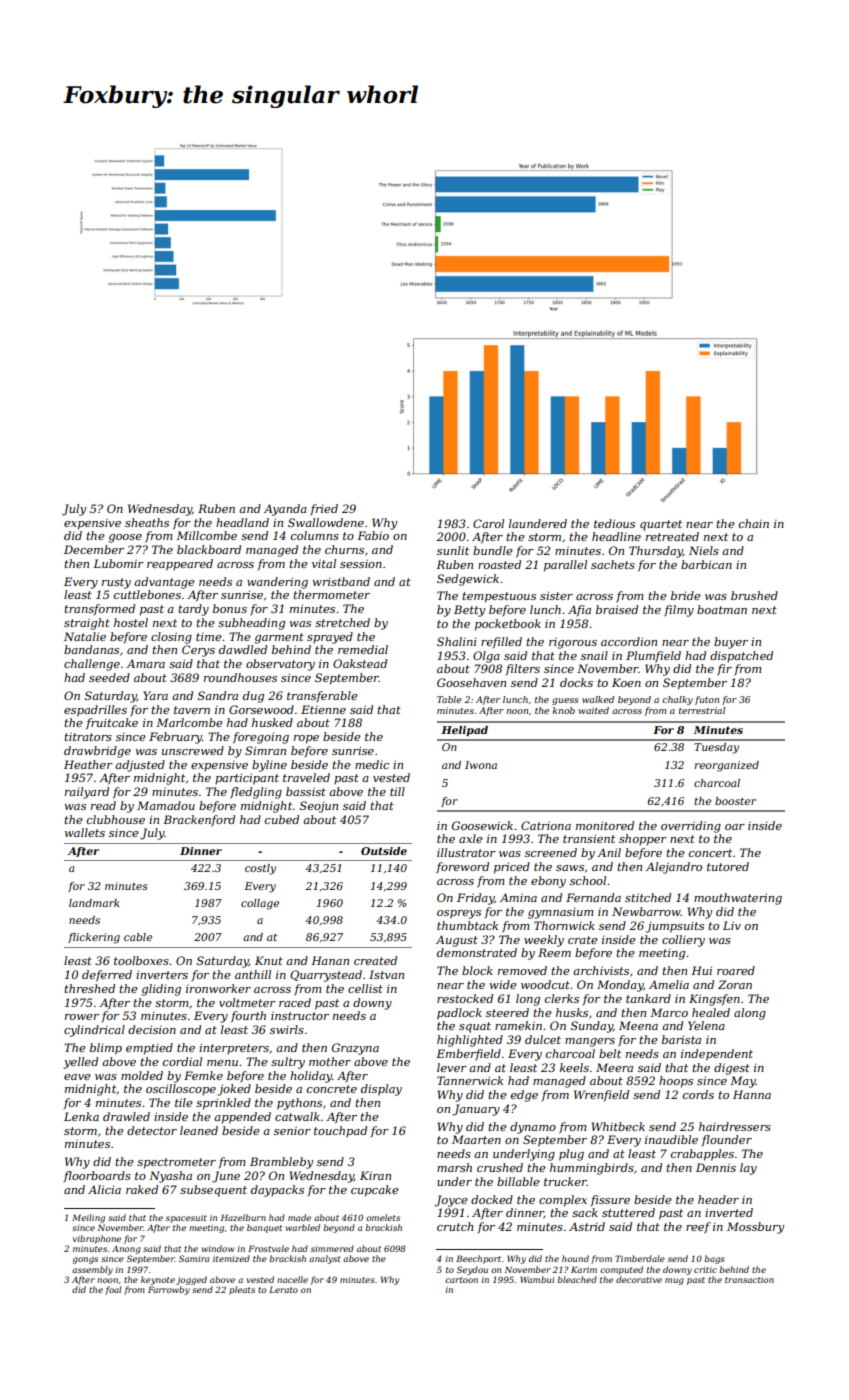 Image resolution: width=849 pixels, height=1400 pixels. What do you see at coordinates (686, 595) in the image?
I see `bride` at bounding box center [686, 595].
